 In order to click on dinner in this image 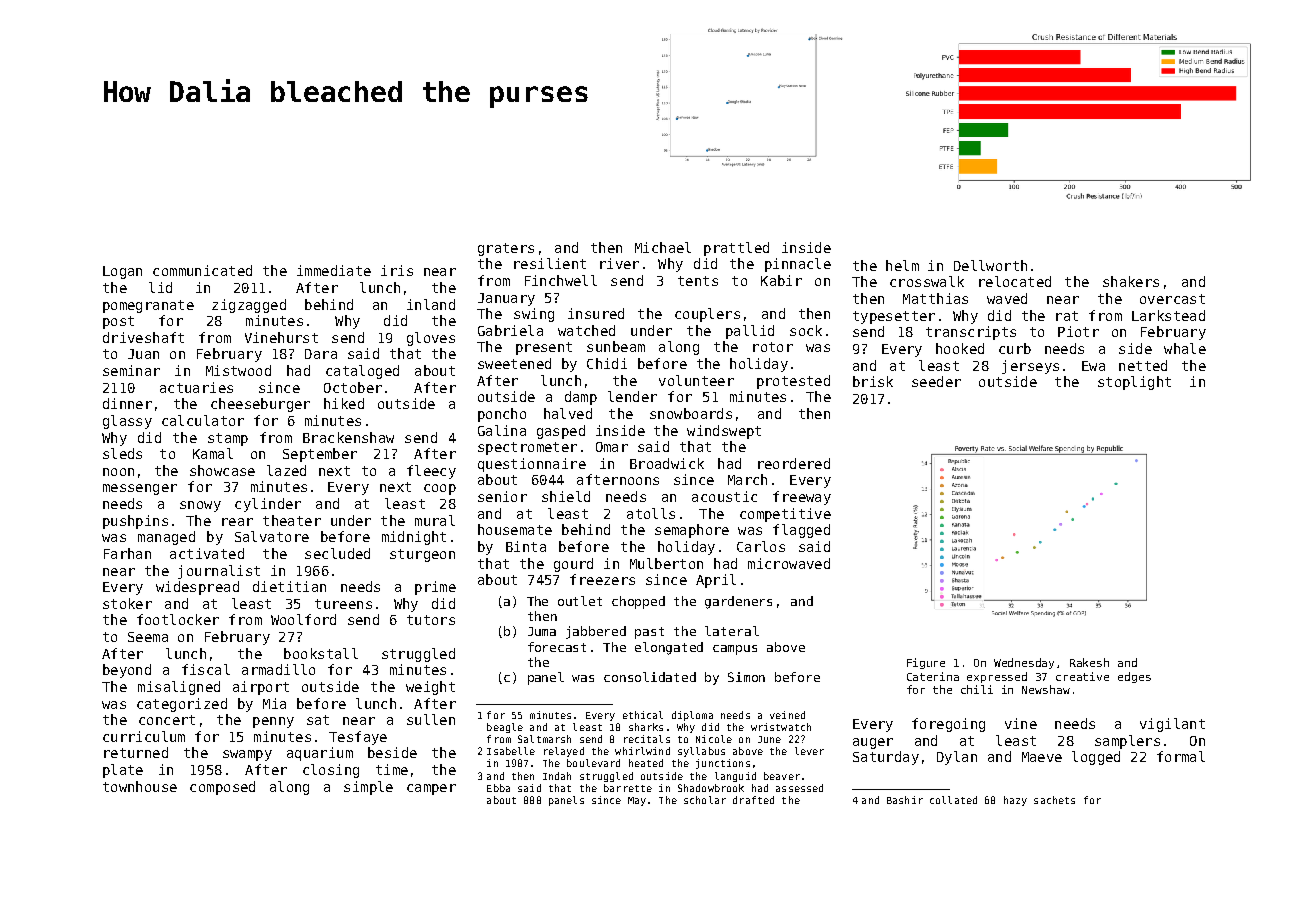, I will do `click(127, 403)`.
